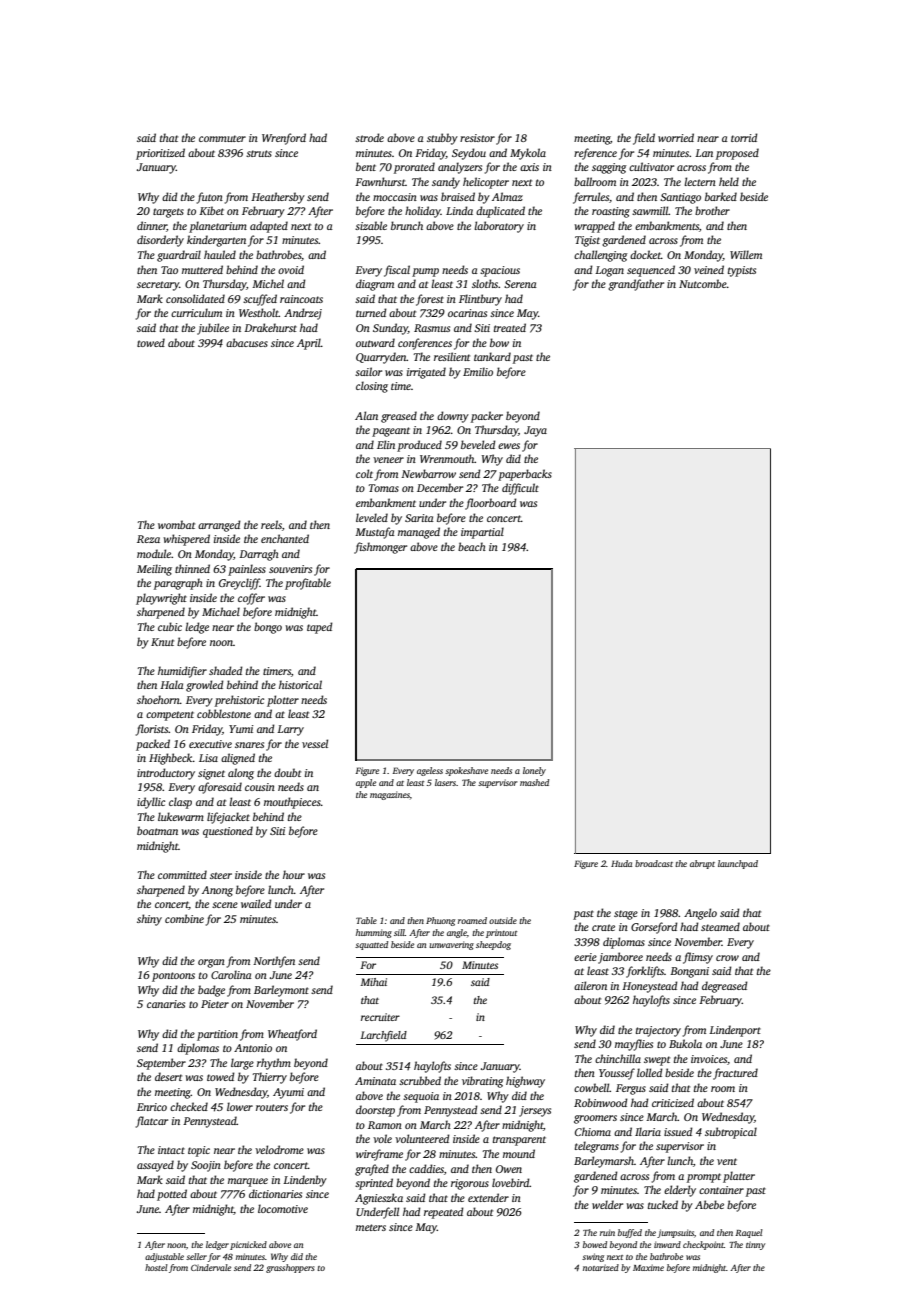 This page has height=1316, width=908. I want to click on notarized, so click(601, 1267).
